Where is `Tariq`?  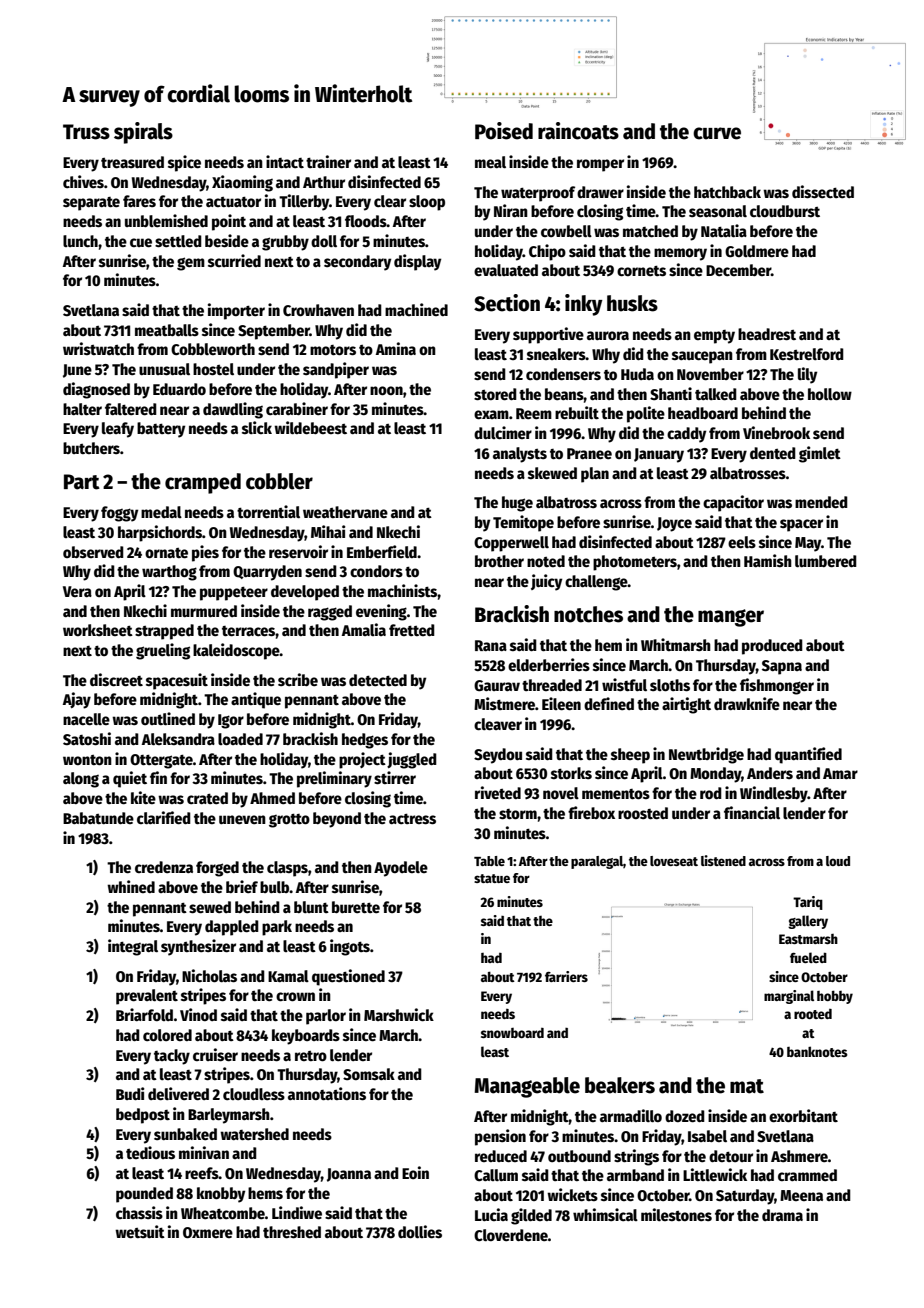
Tariq is located at coordinates (808, 903).
